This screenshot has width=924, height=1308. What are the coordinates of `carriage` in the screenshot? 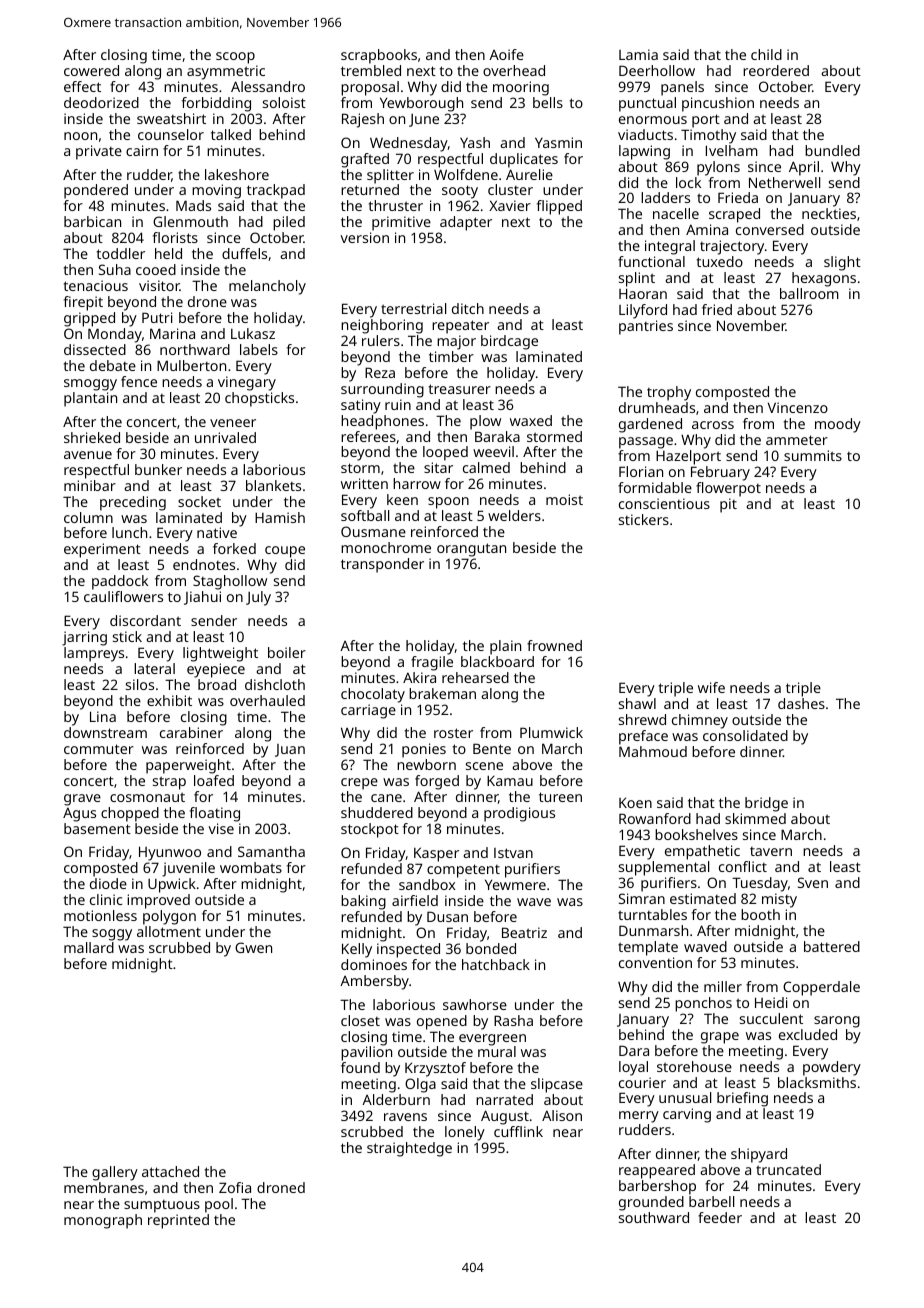 It's located at (368, 711).
